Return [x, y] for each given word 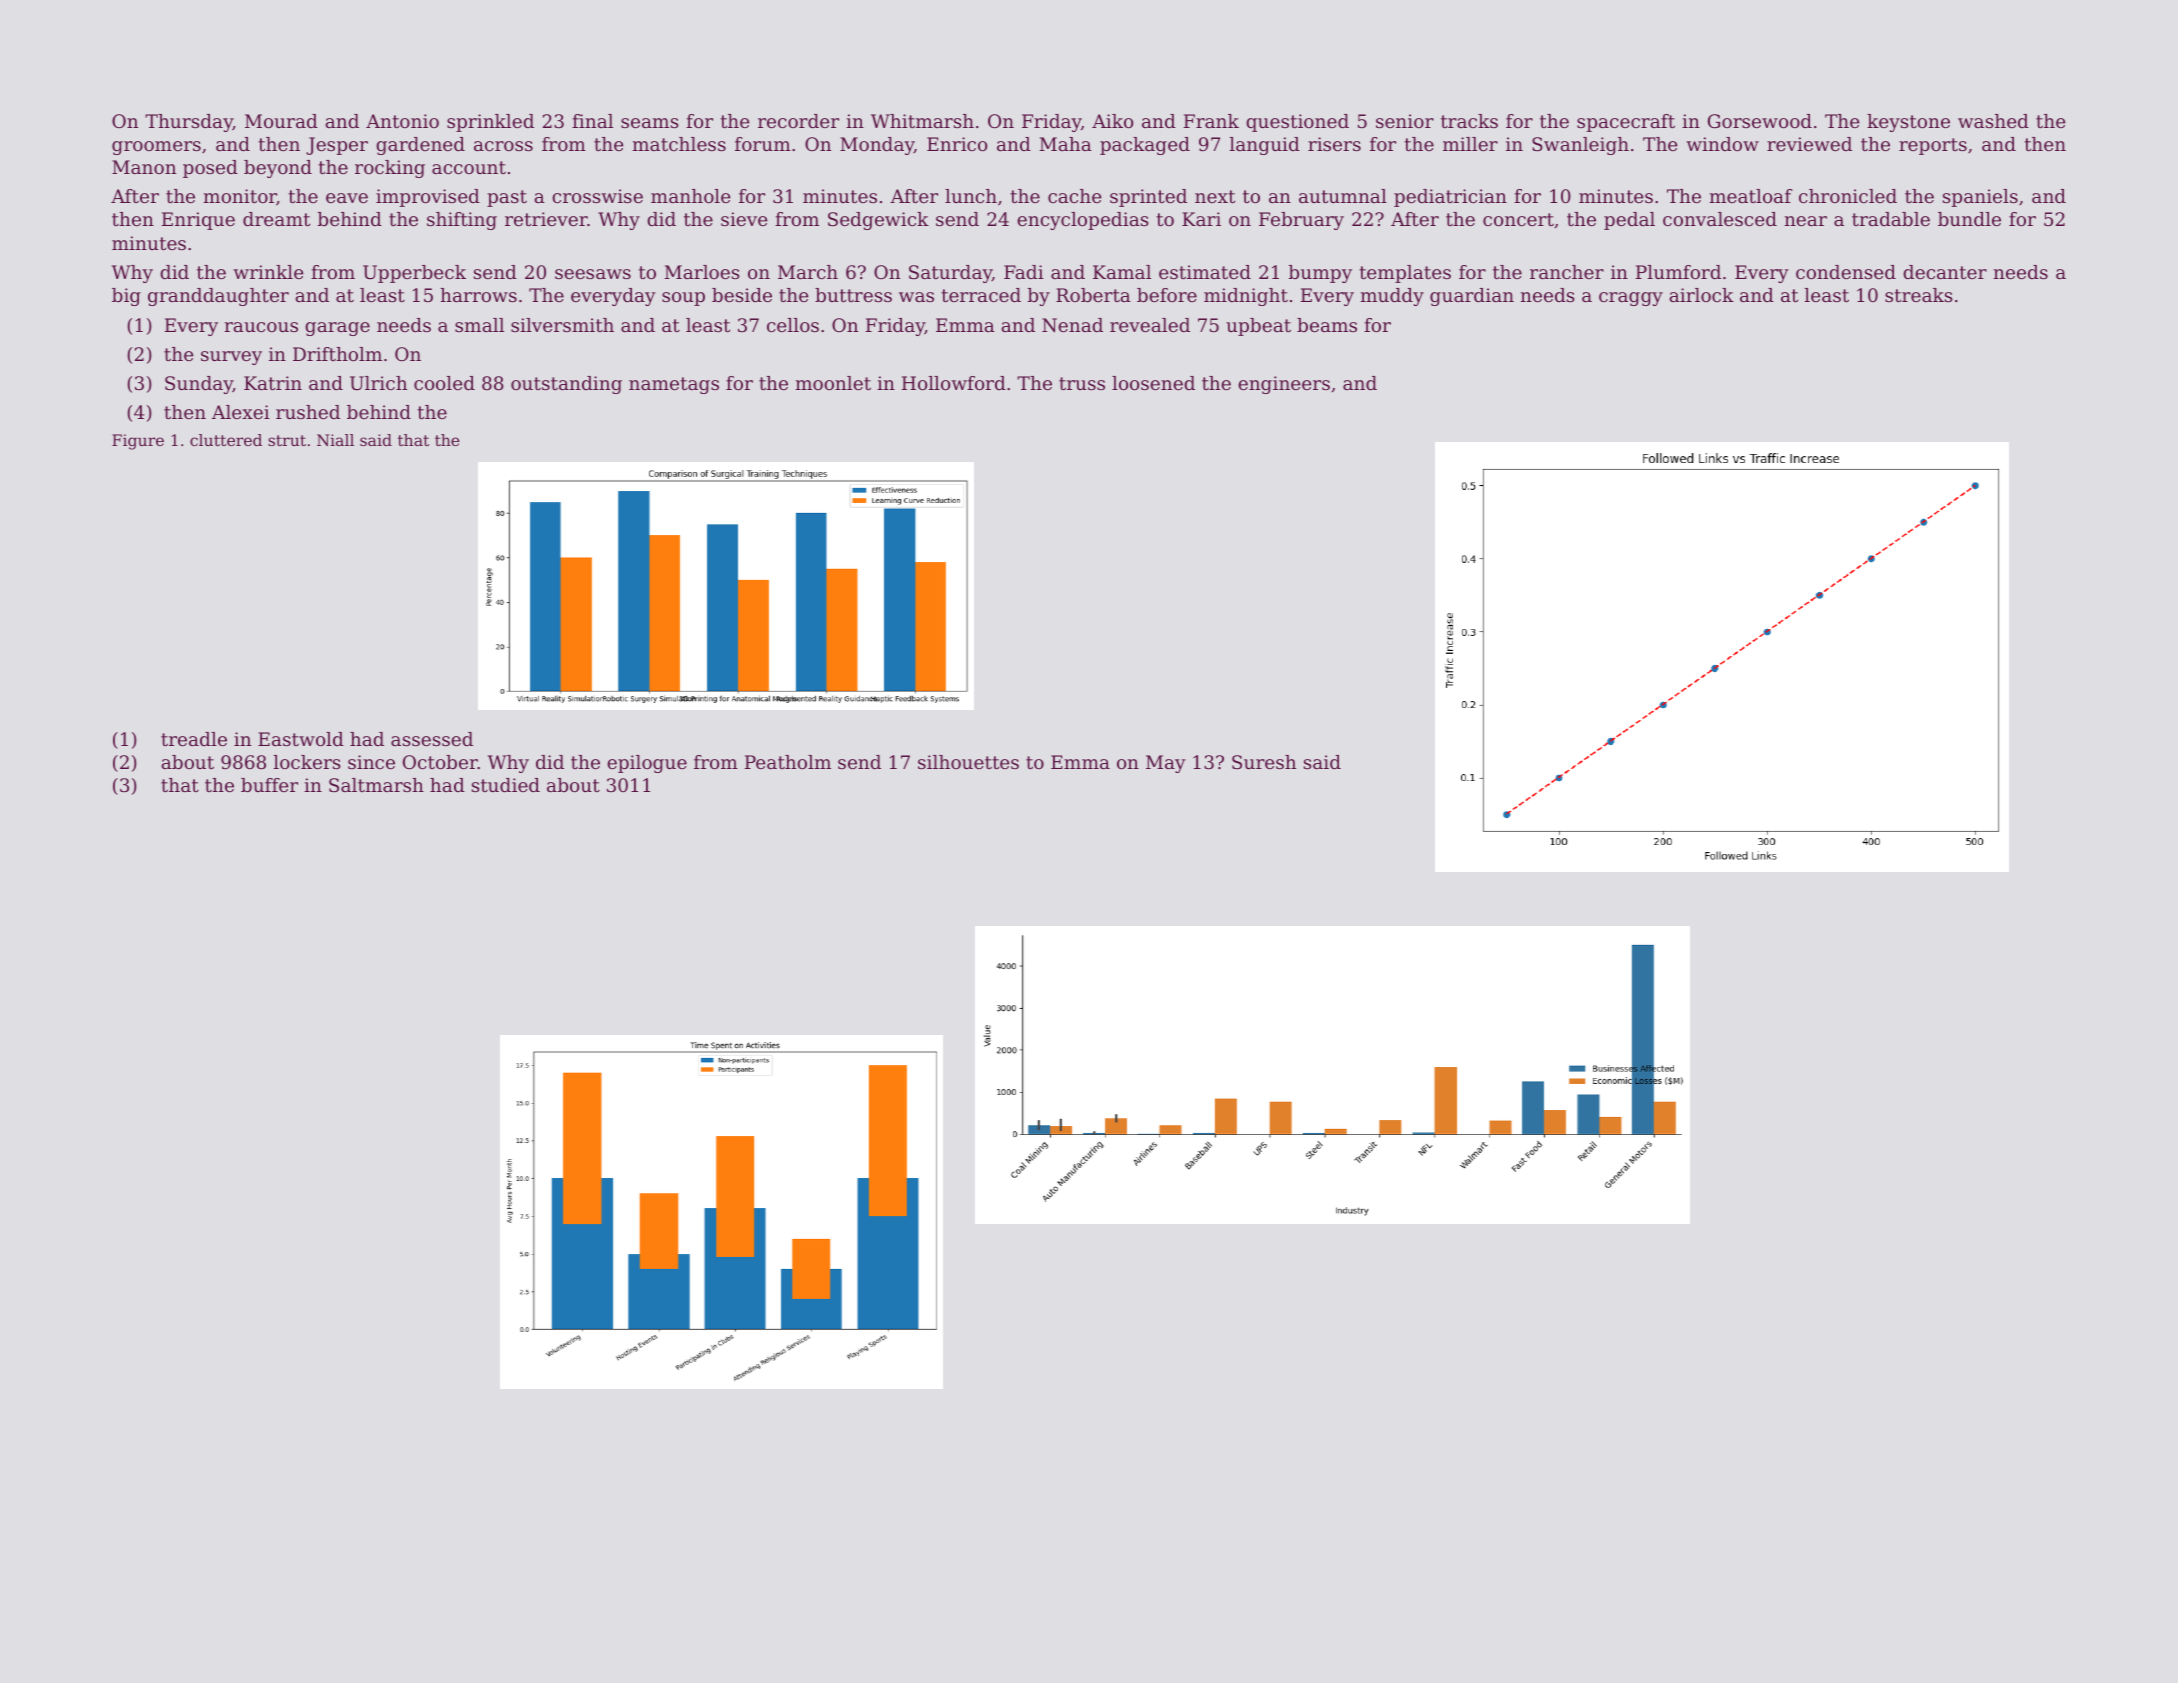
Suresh [1264, 762]
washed [1993, 121]
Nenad [1072, 325]
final [592, 121]
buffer [269, 785]
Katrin [273, 383]
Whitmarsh [922, 121]
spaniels [1980, 198]
